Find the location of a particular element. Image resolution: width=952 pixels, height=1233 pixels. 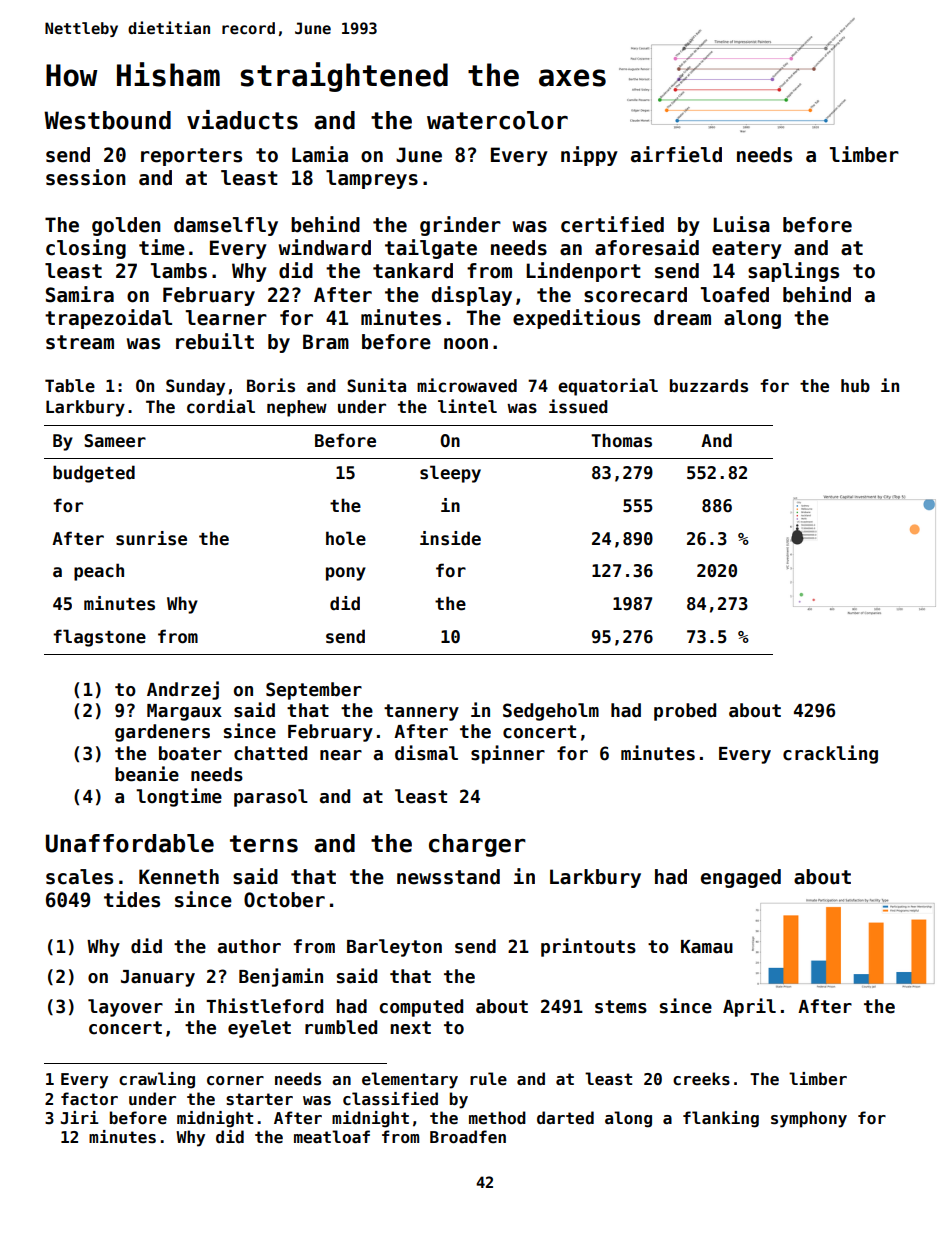

budgeted is located at coordinates (94, 474).
